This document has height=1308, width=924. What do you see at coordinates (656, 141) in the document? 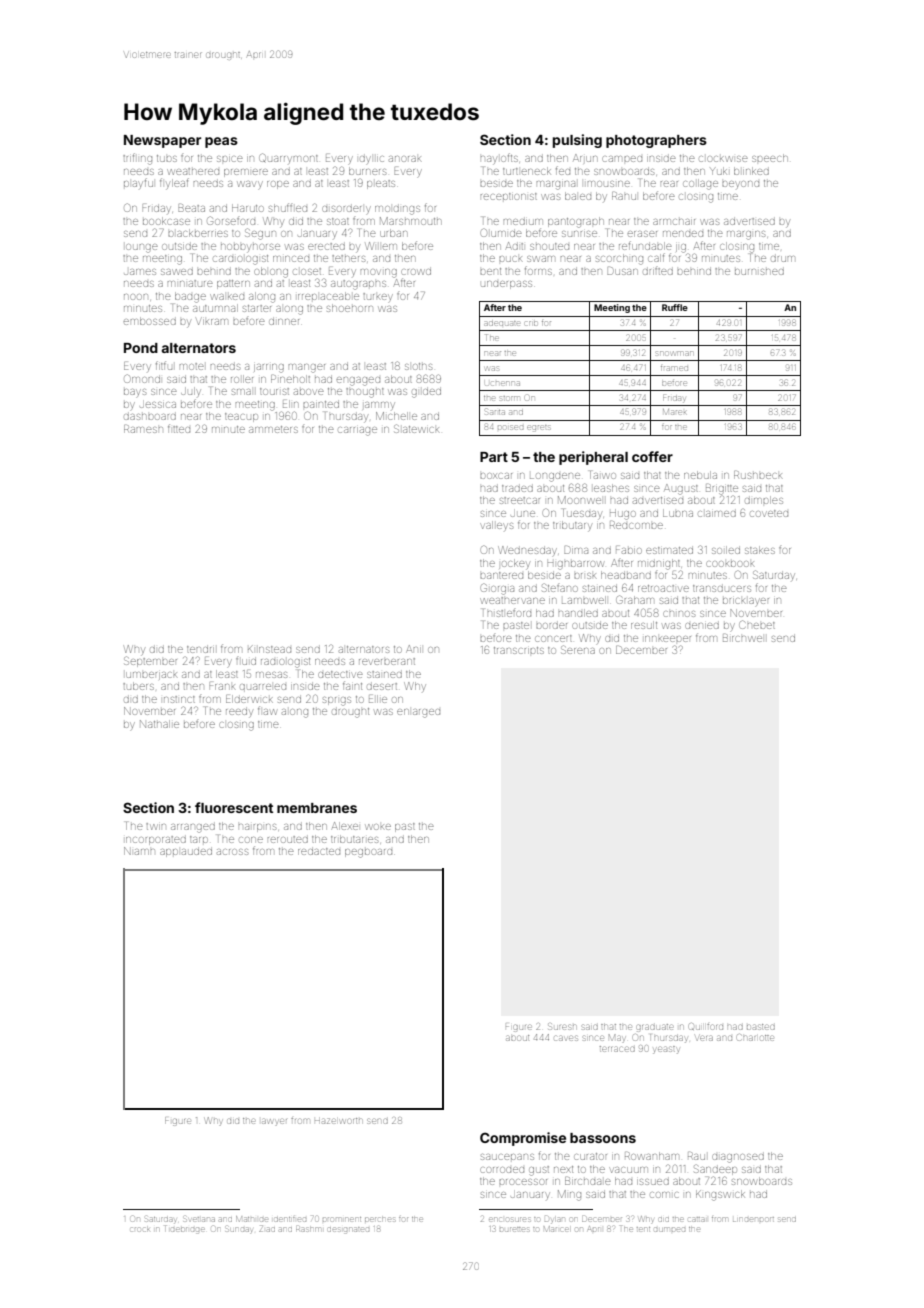
I see `photographers` at bounding box center [656, 141].
